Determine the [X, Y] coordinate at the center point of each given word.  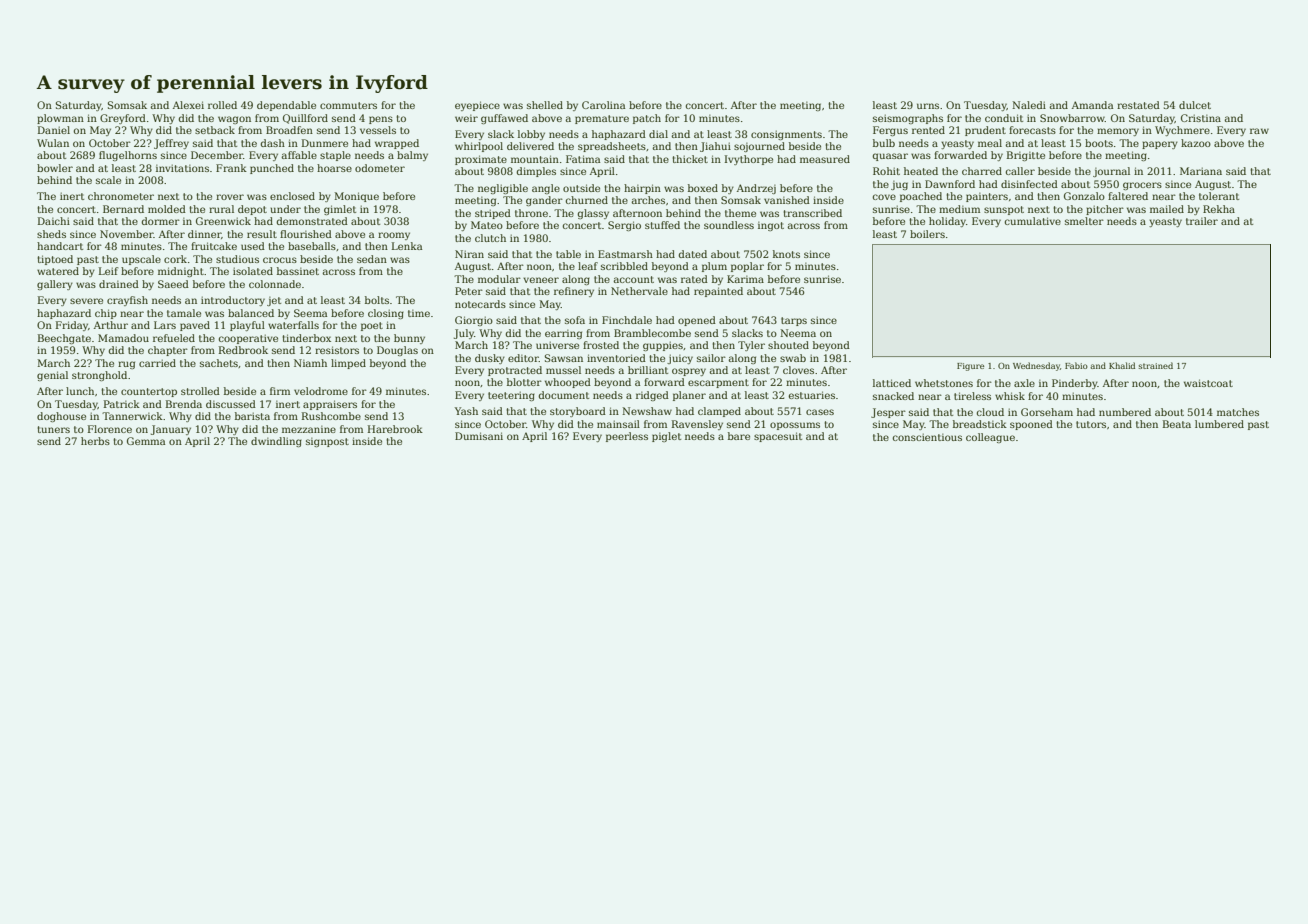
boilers [927, 234]
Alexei [188, 105]
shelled [545, 105]
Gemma [146, 441]
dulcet [1195, 105]
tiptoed [55, 260]
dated [692, 254]
